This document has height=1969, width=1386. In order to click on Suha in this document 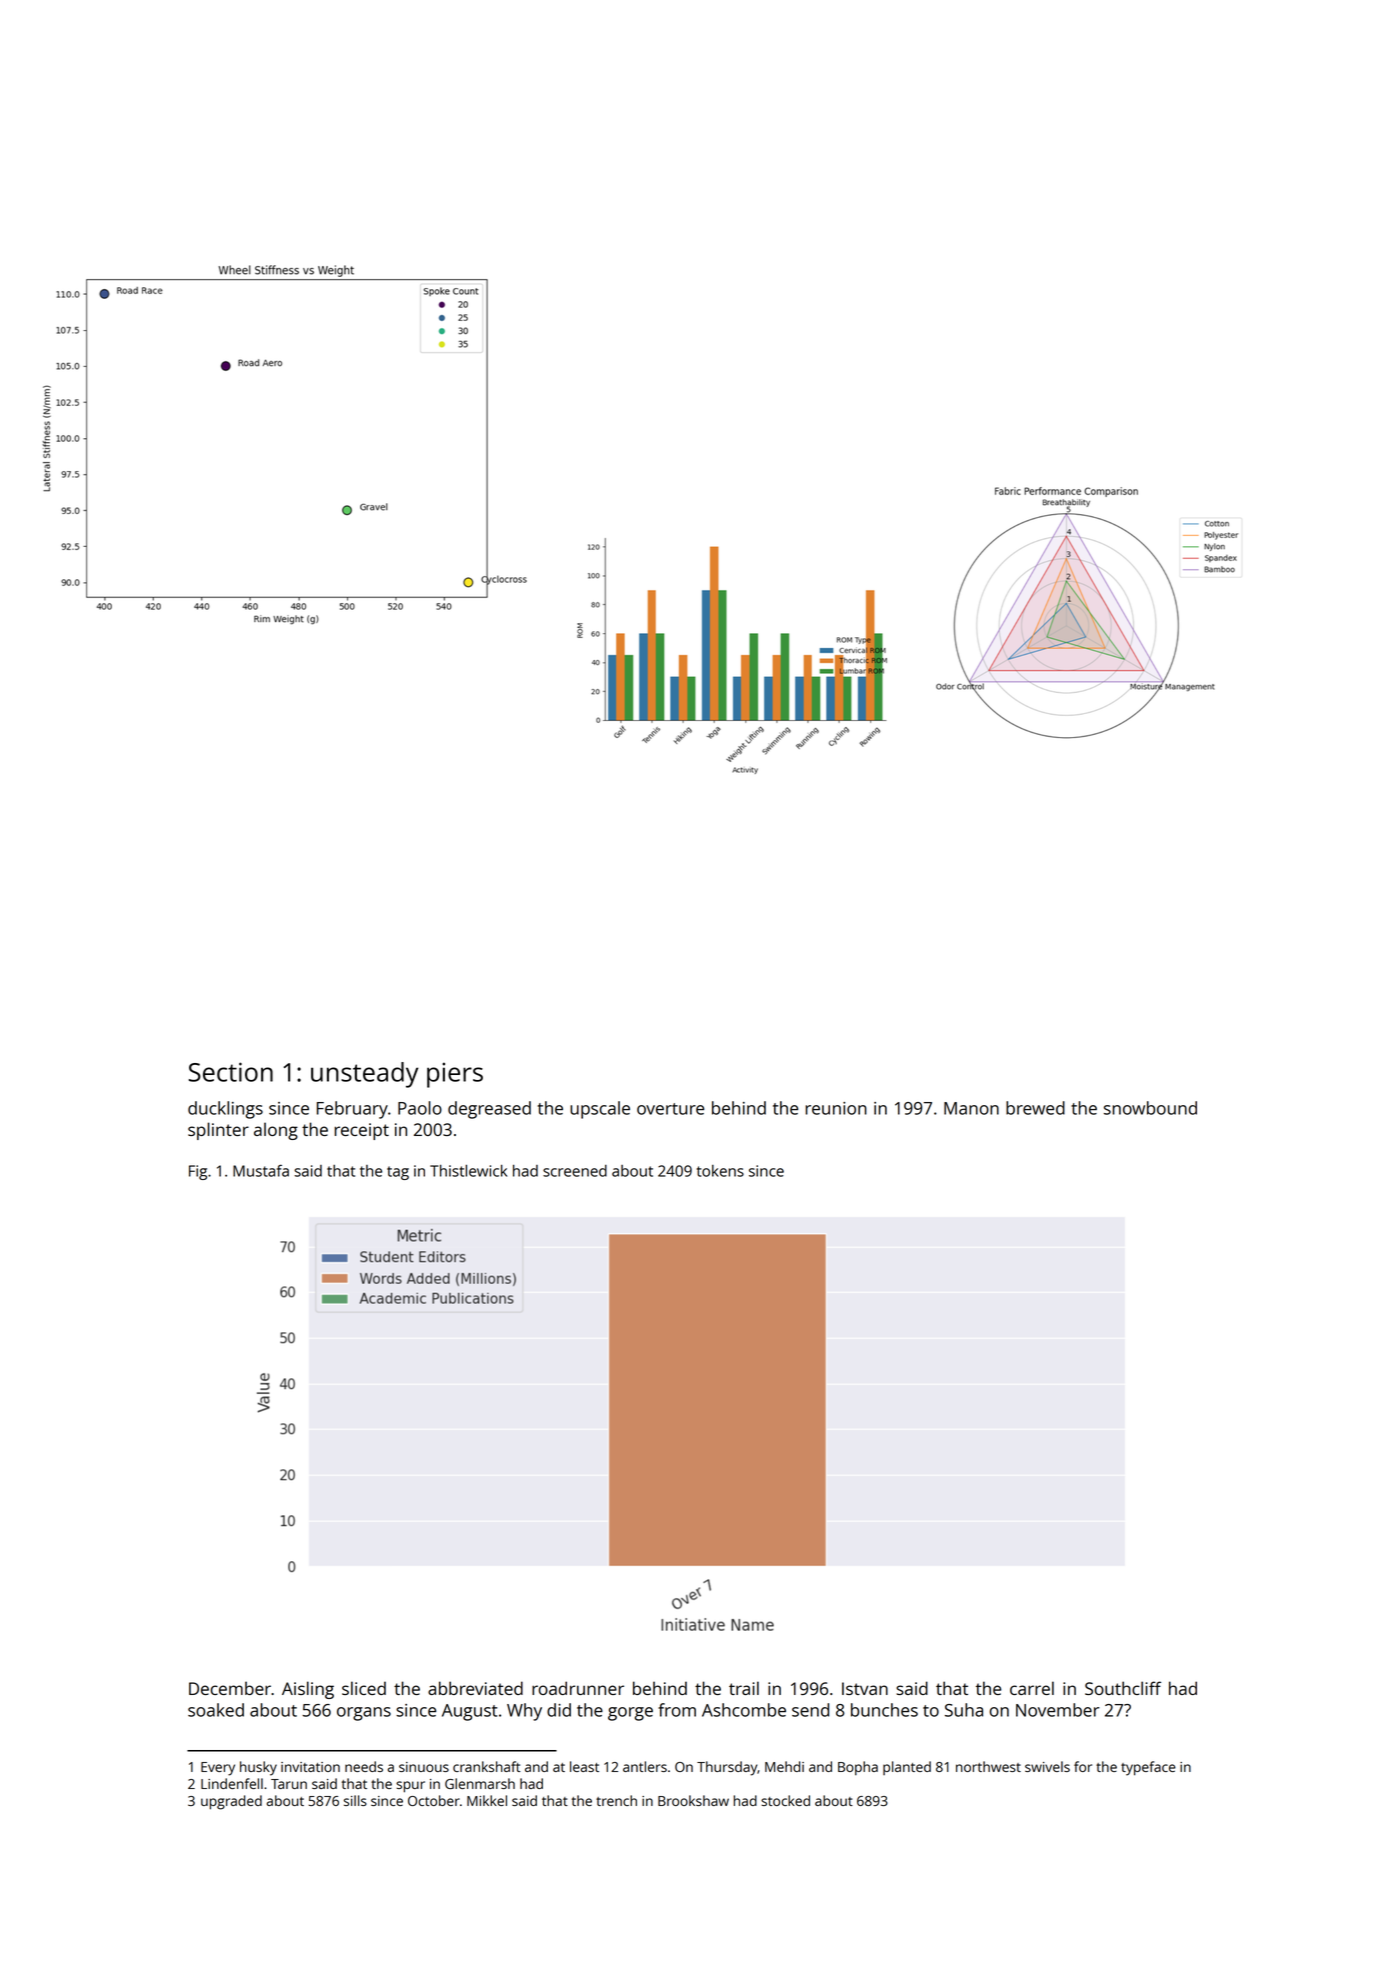, I will do `click(964, 1710)`.
